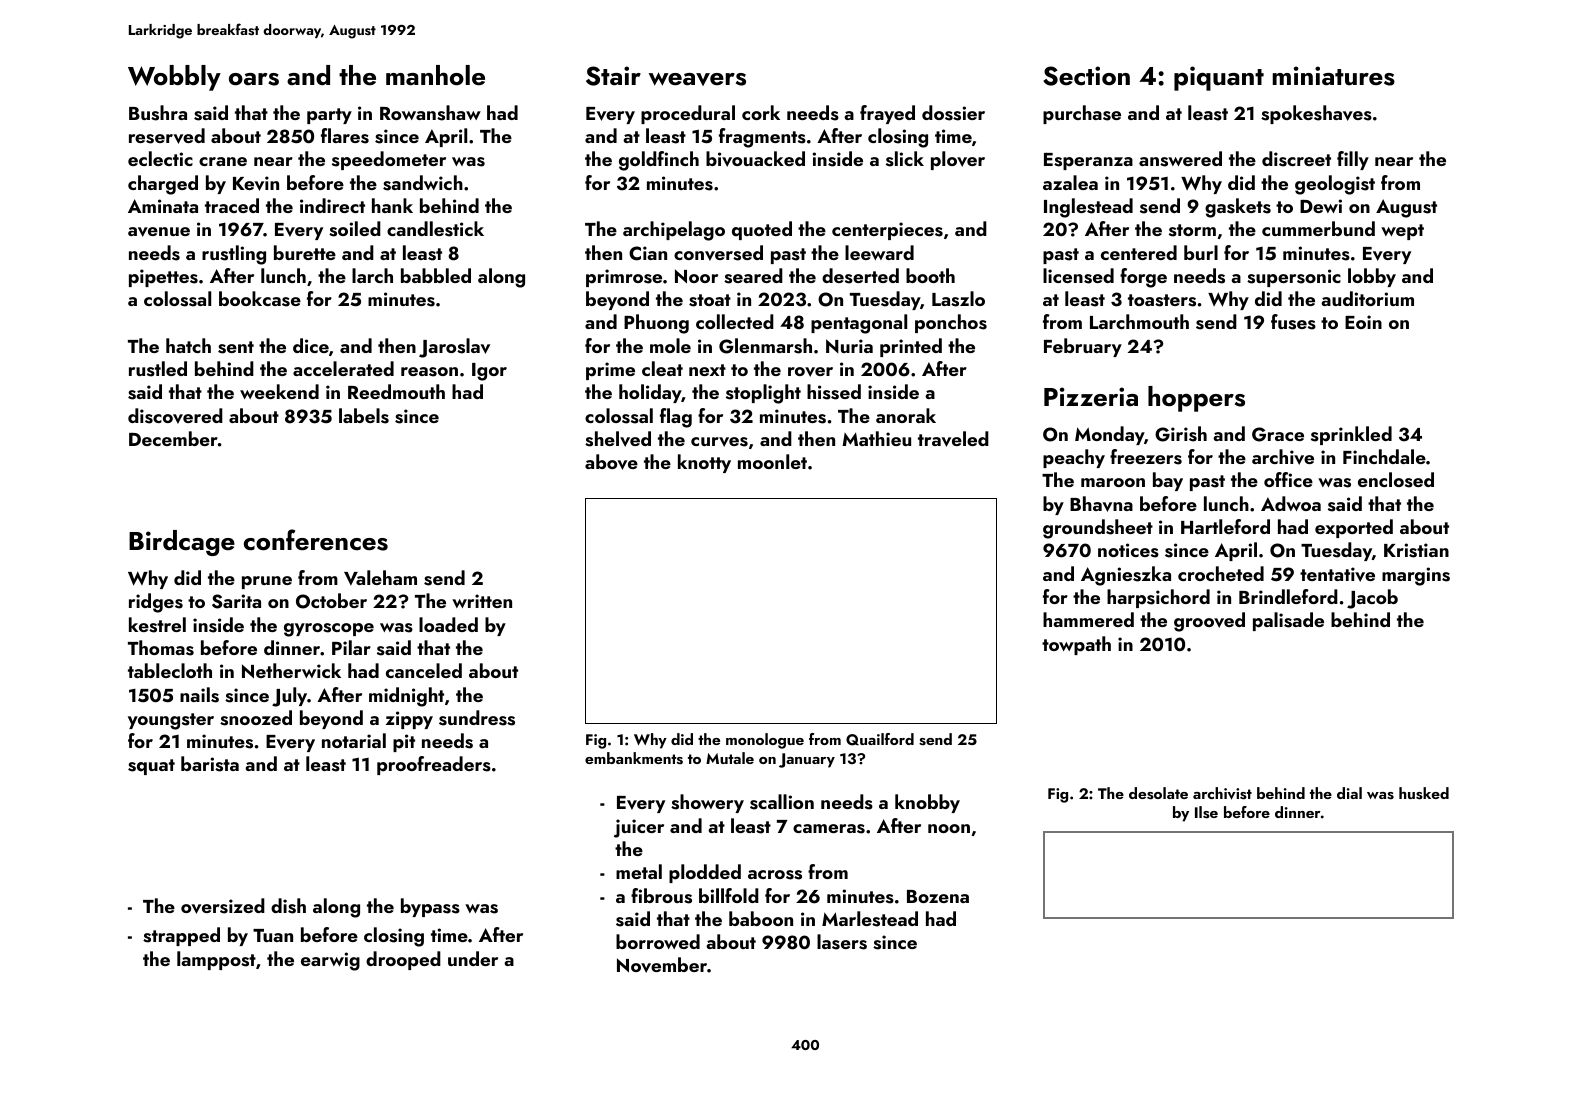 The image size is (1582, 1119). Describe the element at coordinates (765, 741) in the document. I see `monologue` at that location.
